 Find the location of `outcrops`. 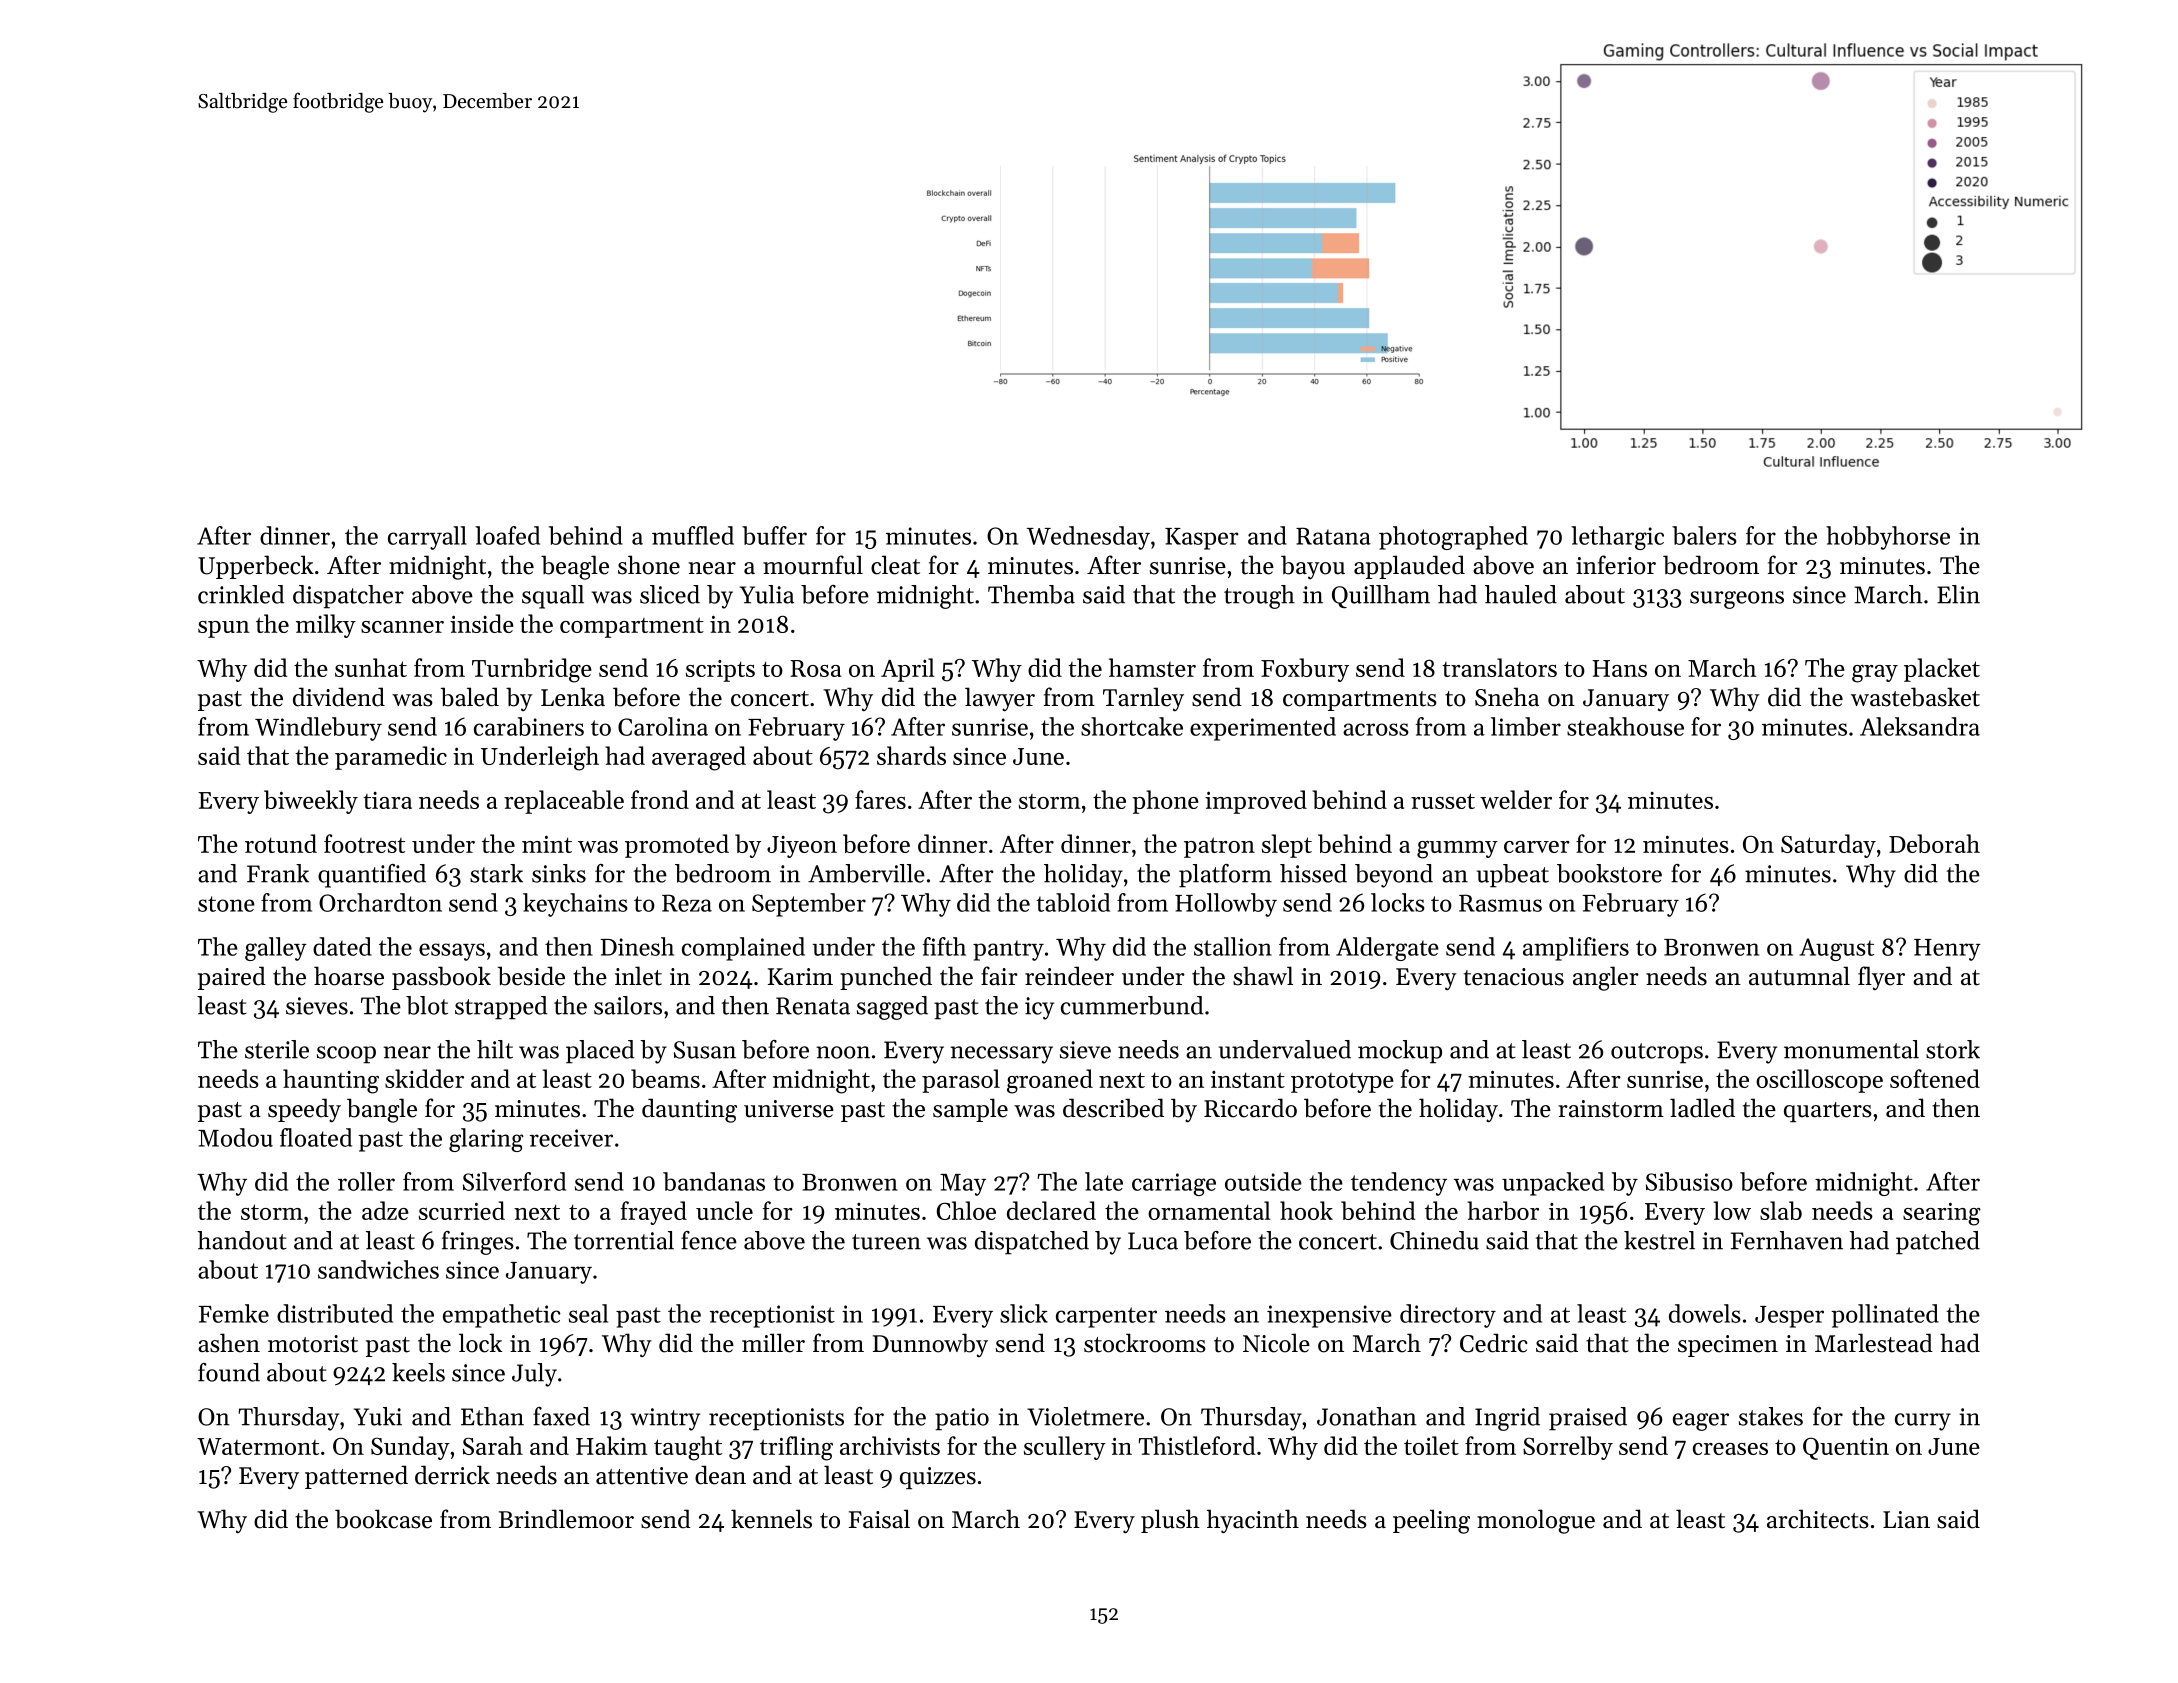

outcrops is located at coordinates (1657, 1053).
